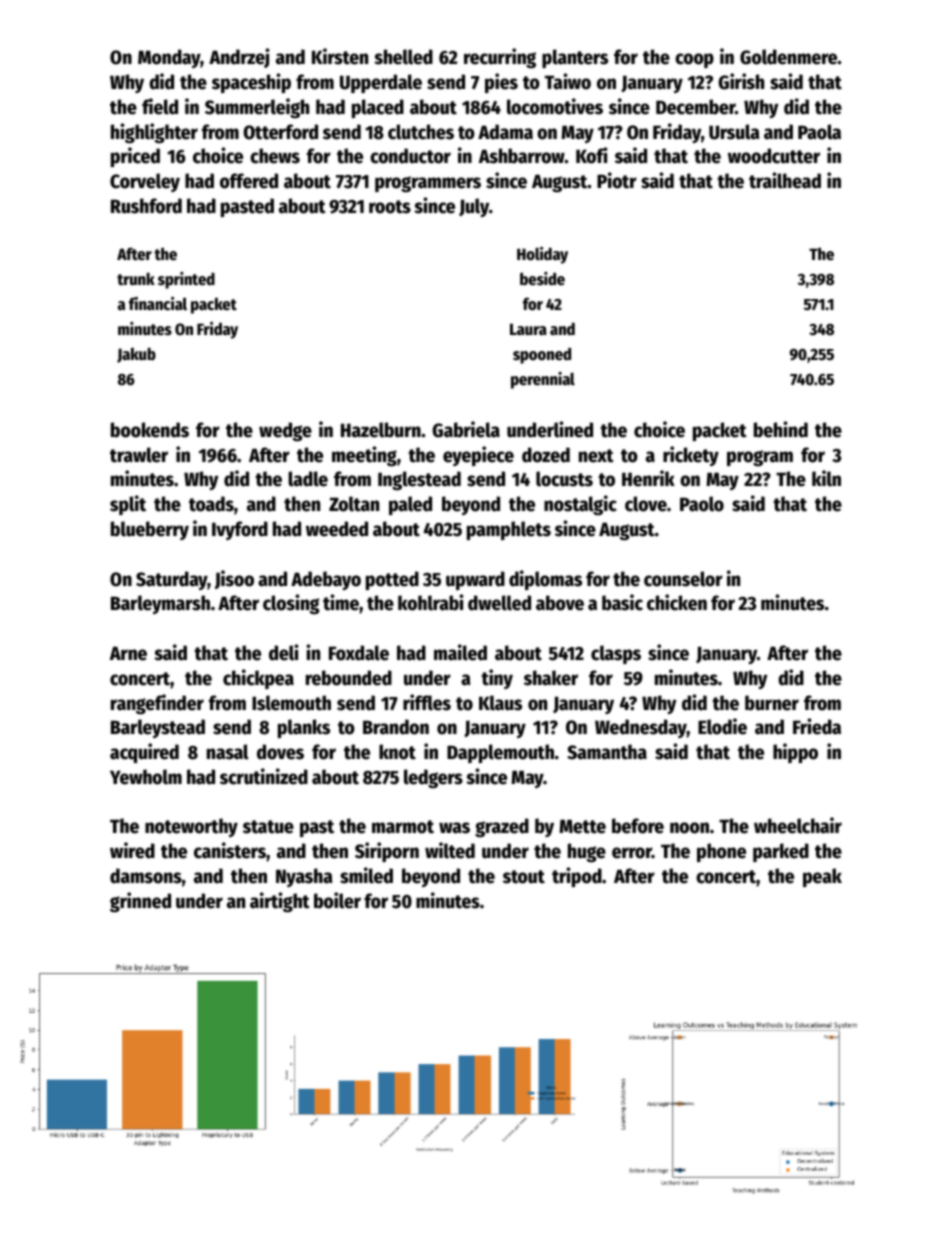  I want to click on beside, so click(542, 279).
